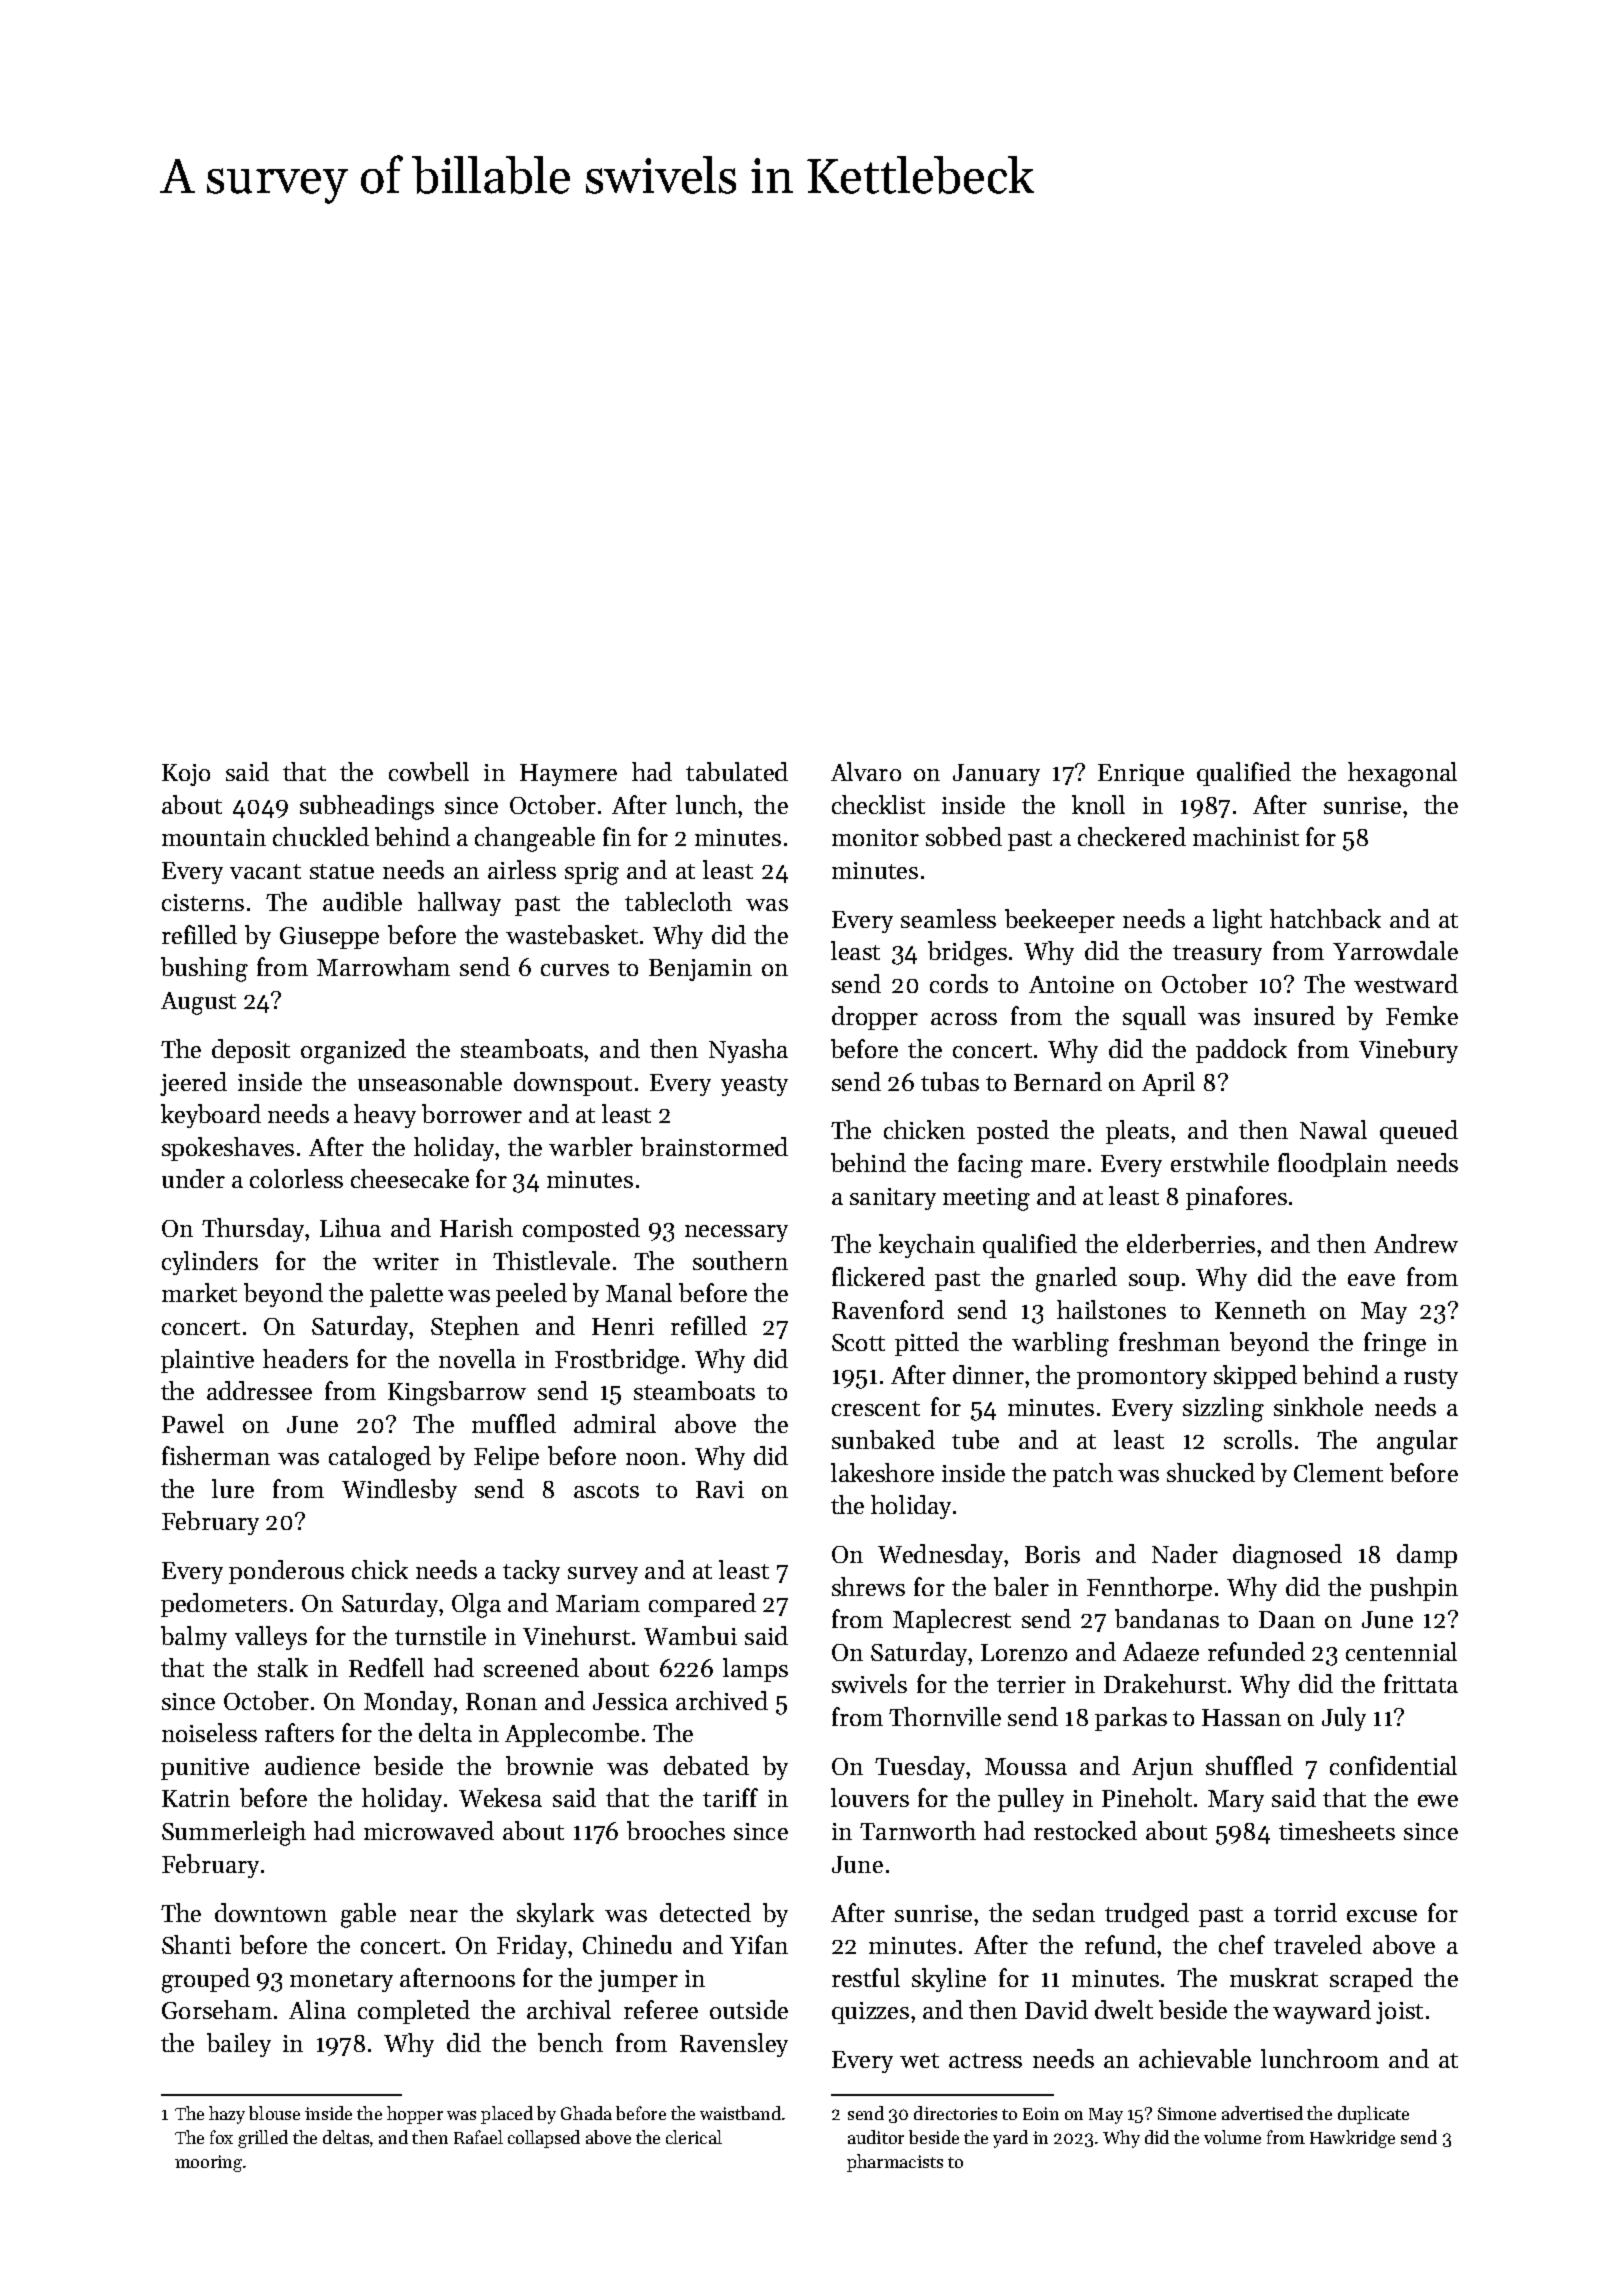  I want to click on Windlesby, so click(399, 1491).
